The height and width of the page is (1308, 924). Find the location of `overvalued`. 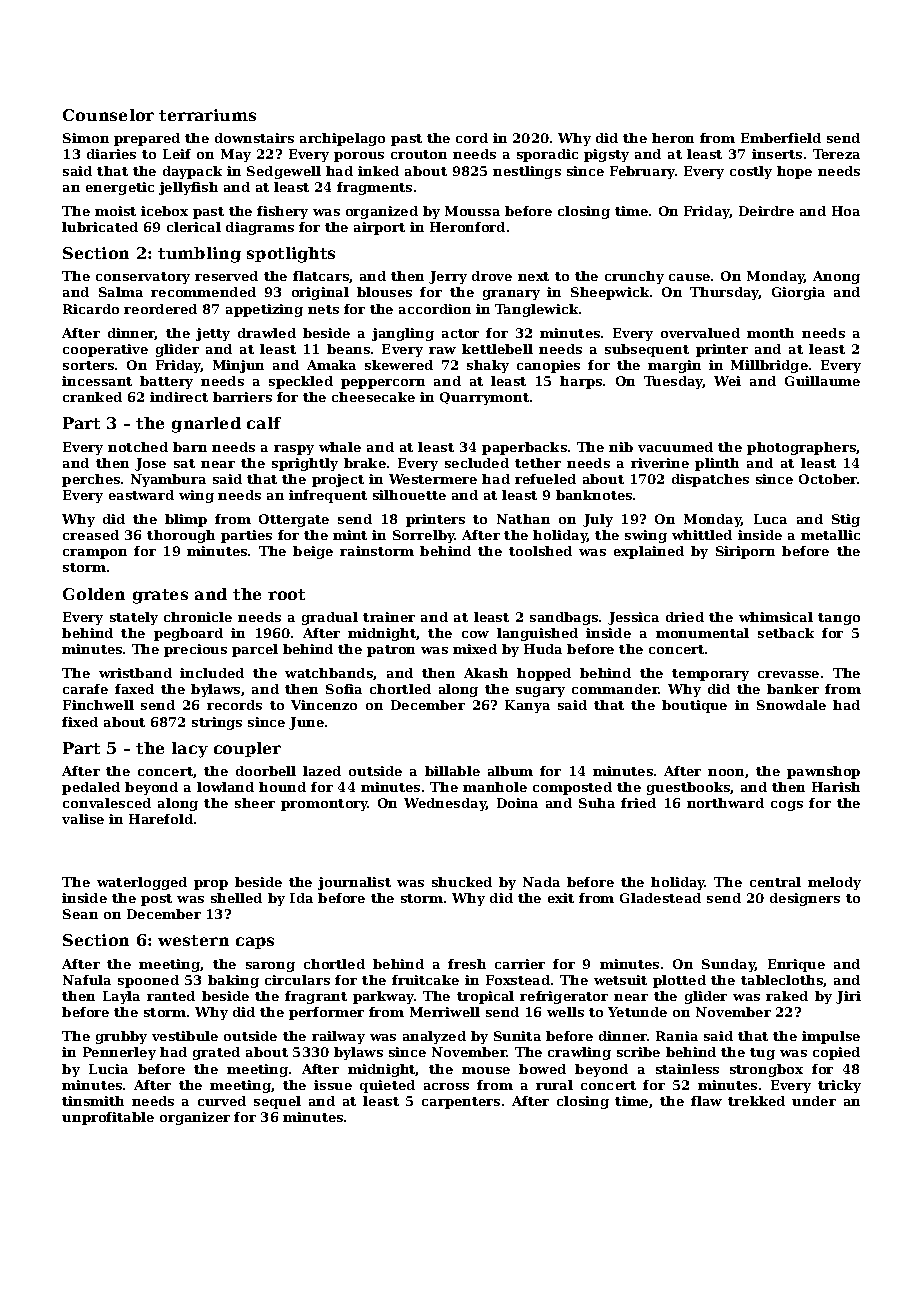

overvalued is located at coordinates (700, 333).
